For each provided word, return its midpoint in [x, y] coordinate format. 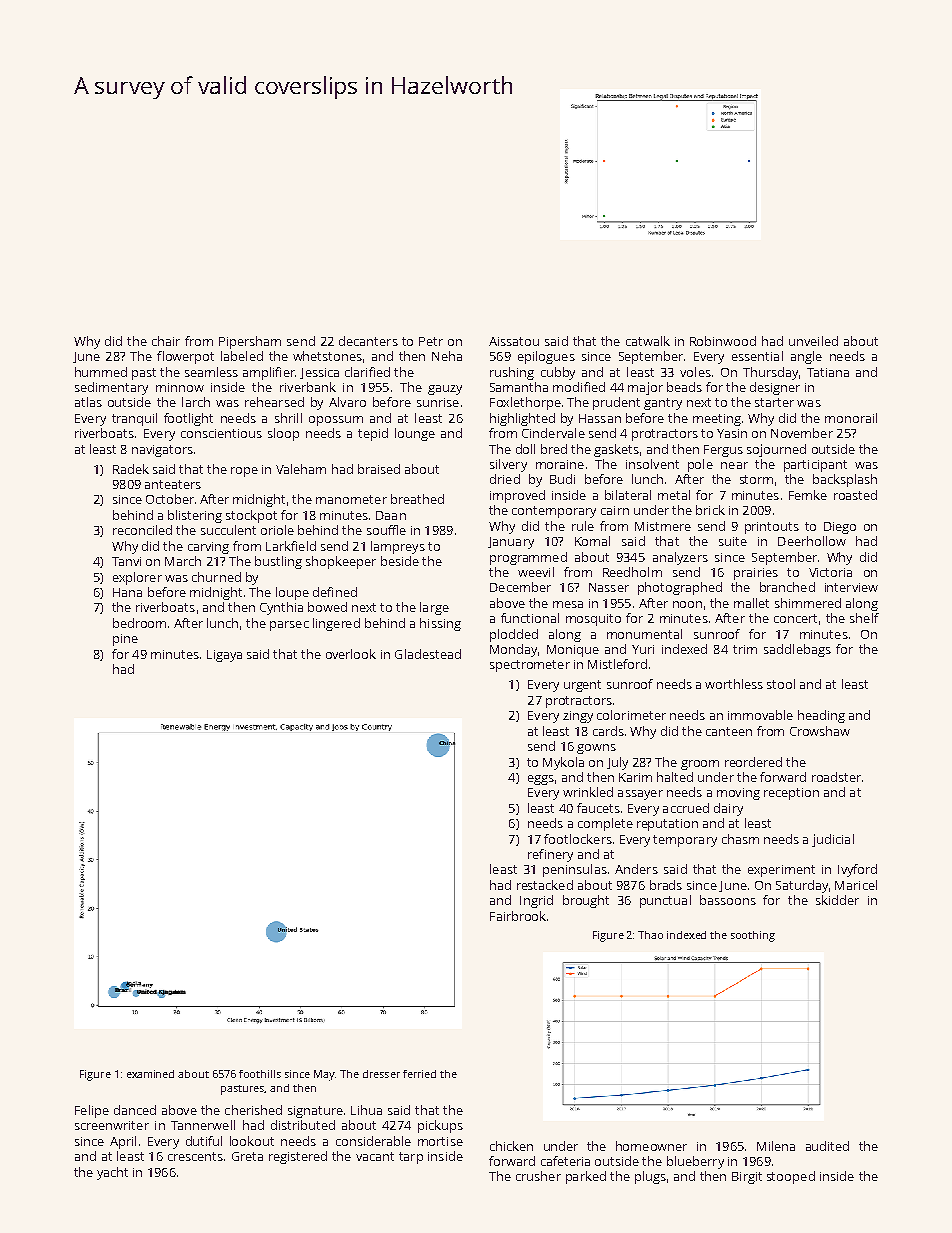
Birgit [747, 1178]
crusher [538, 1176]
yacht [112, 1173]
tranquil [134, 419]
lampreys [398, 547]
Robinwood [723, 341]
